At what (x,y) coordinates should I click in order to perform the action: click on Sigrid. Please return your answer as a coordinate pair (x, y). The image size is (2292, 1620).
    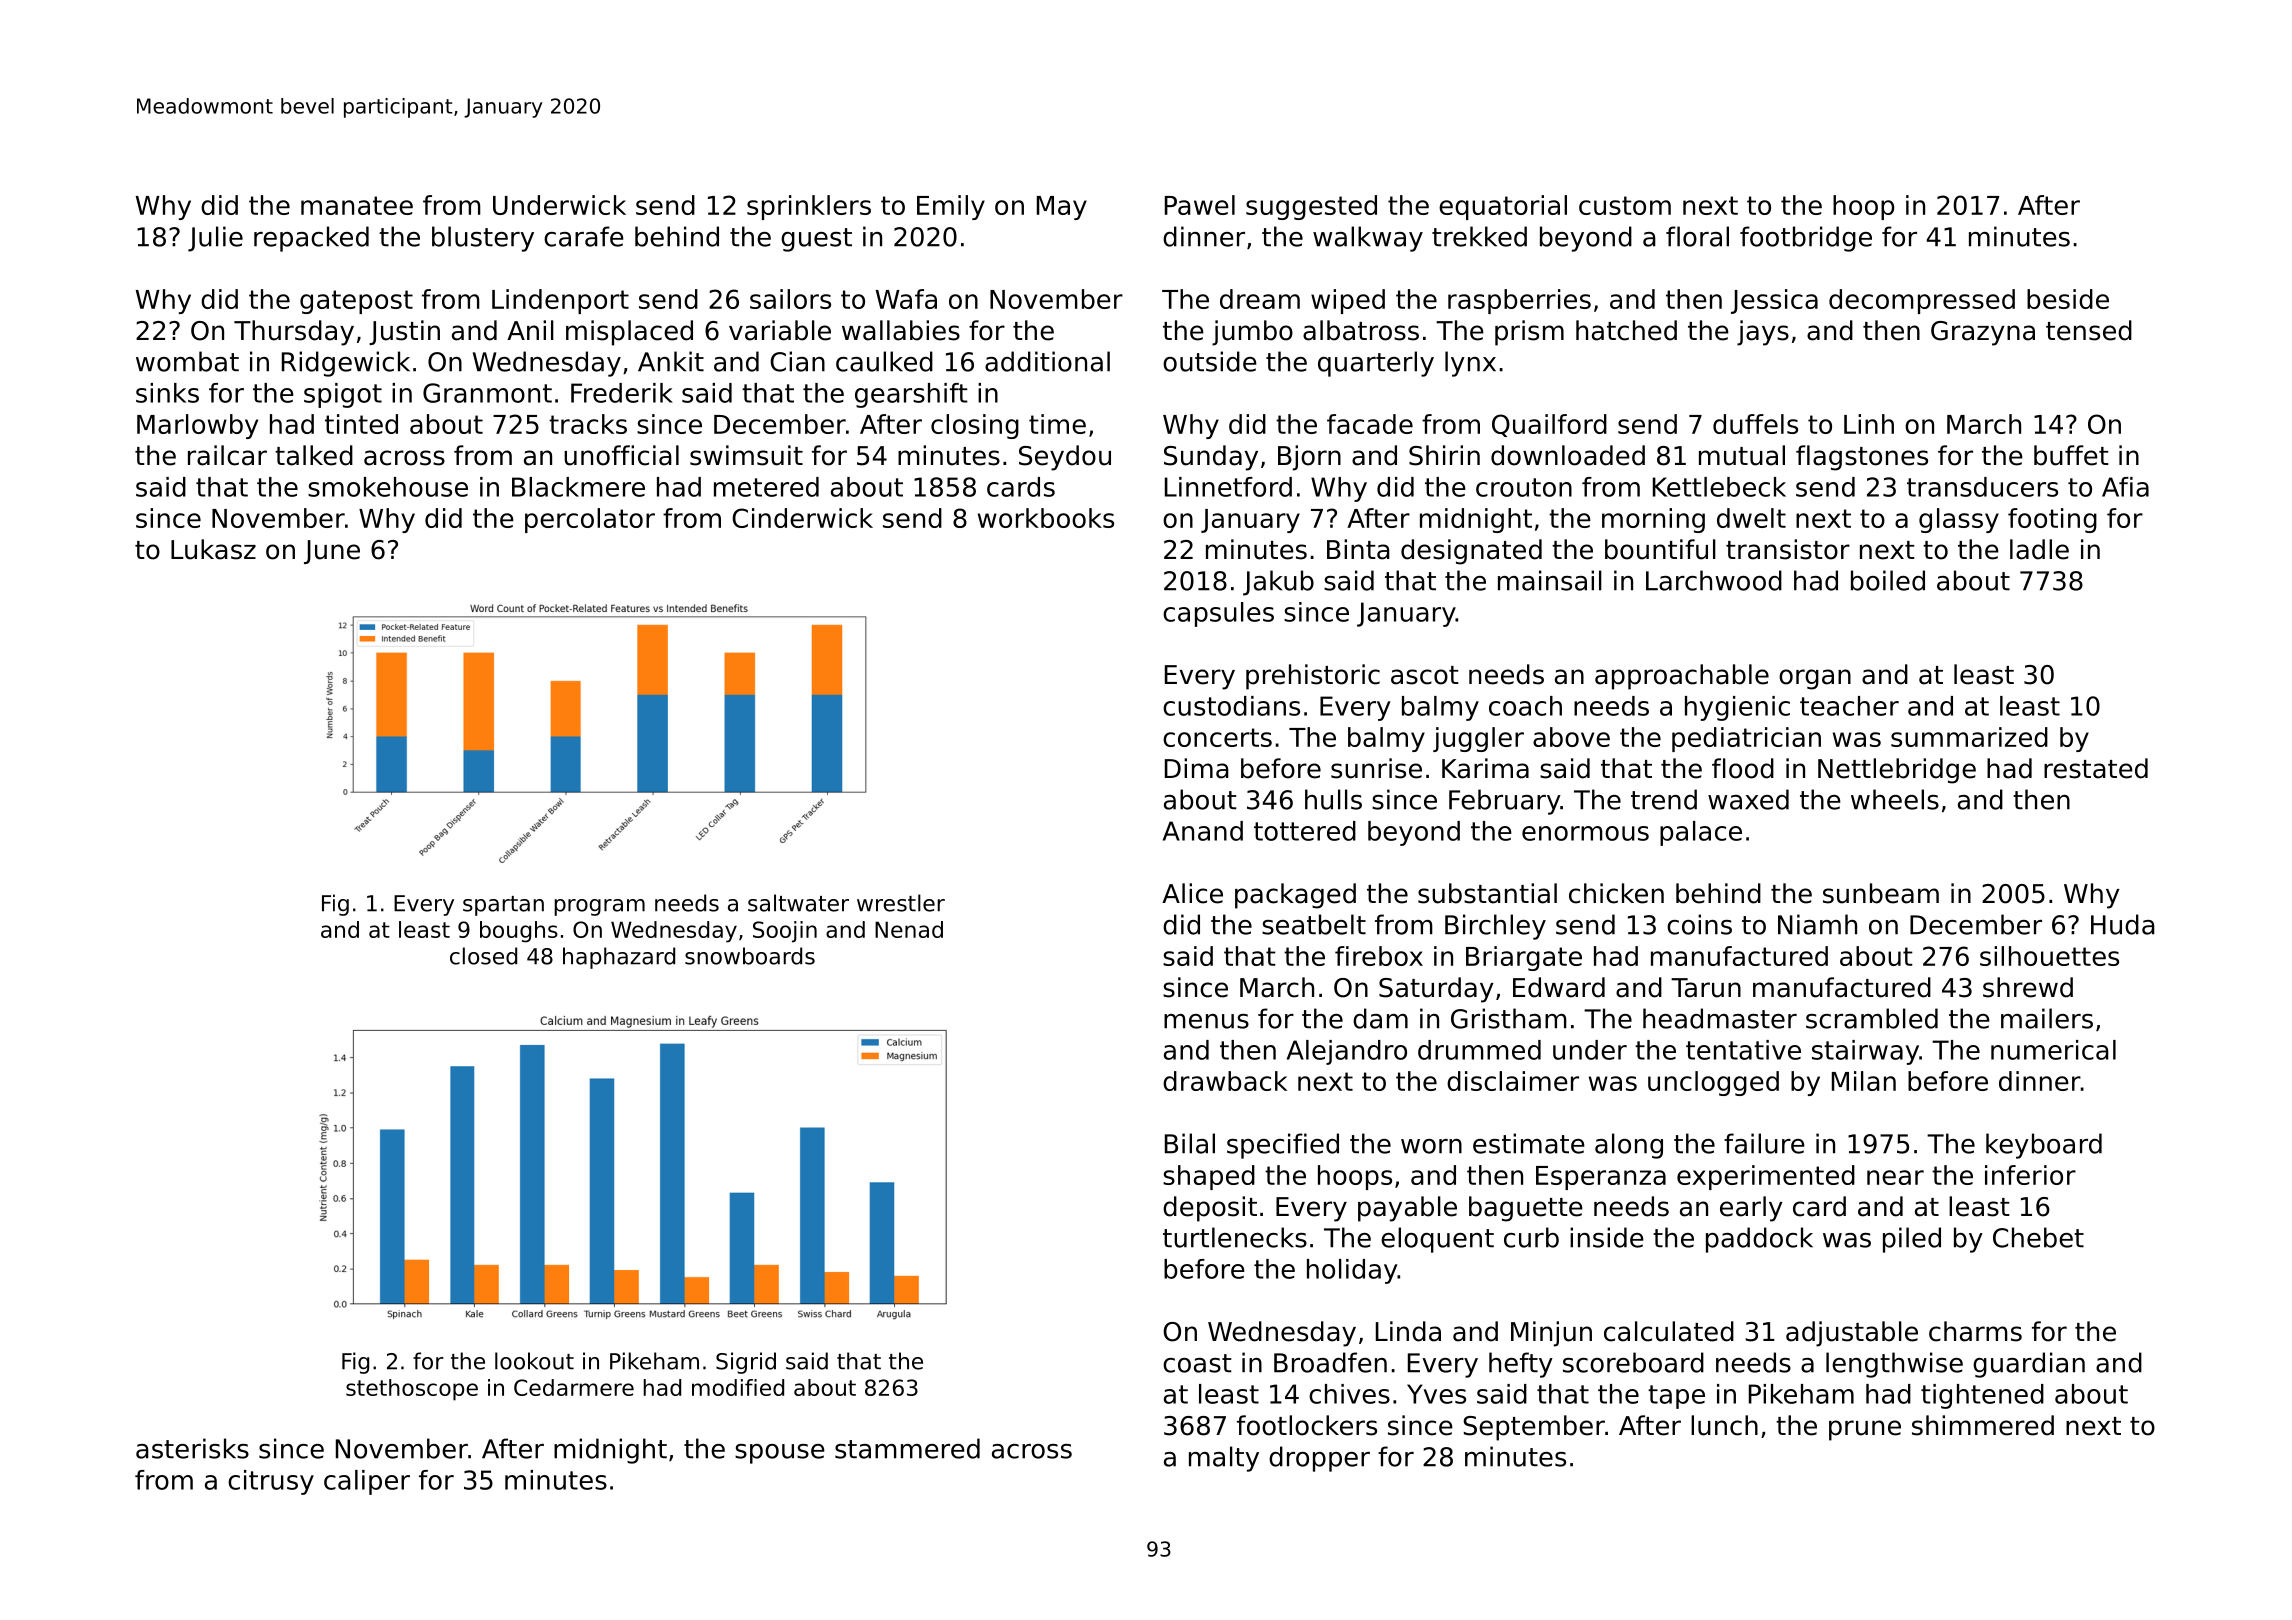
    Looking at the image, I should click on (746, 1363).
